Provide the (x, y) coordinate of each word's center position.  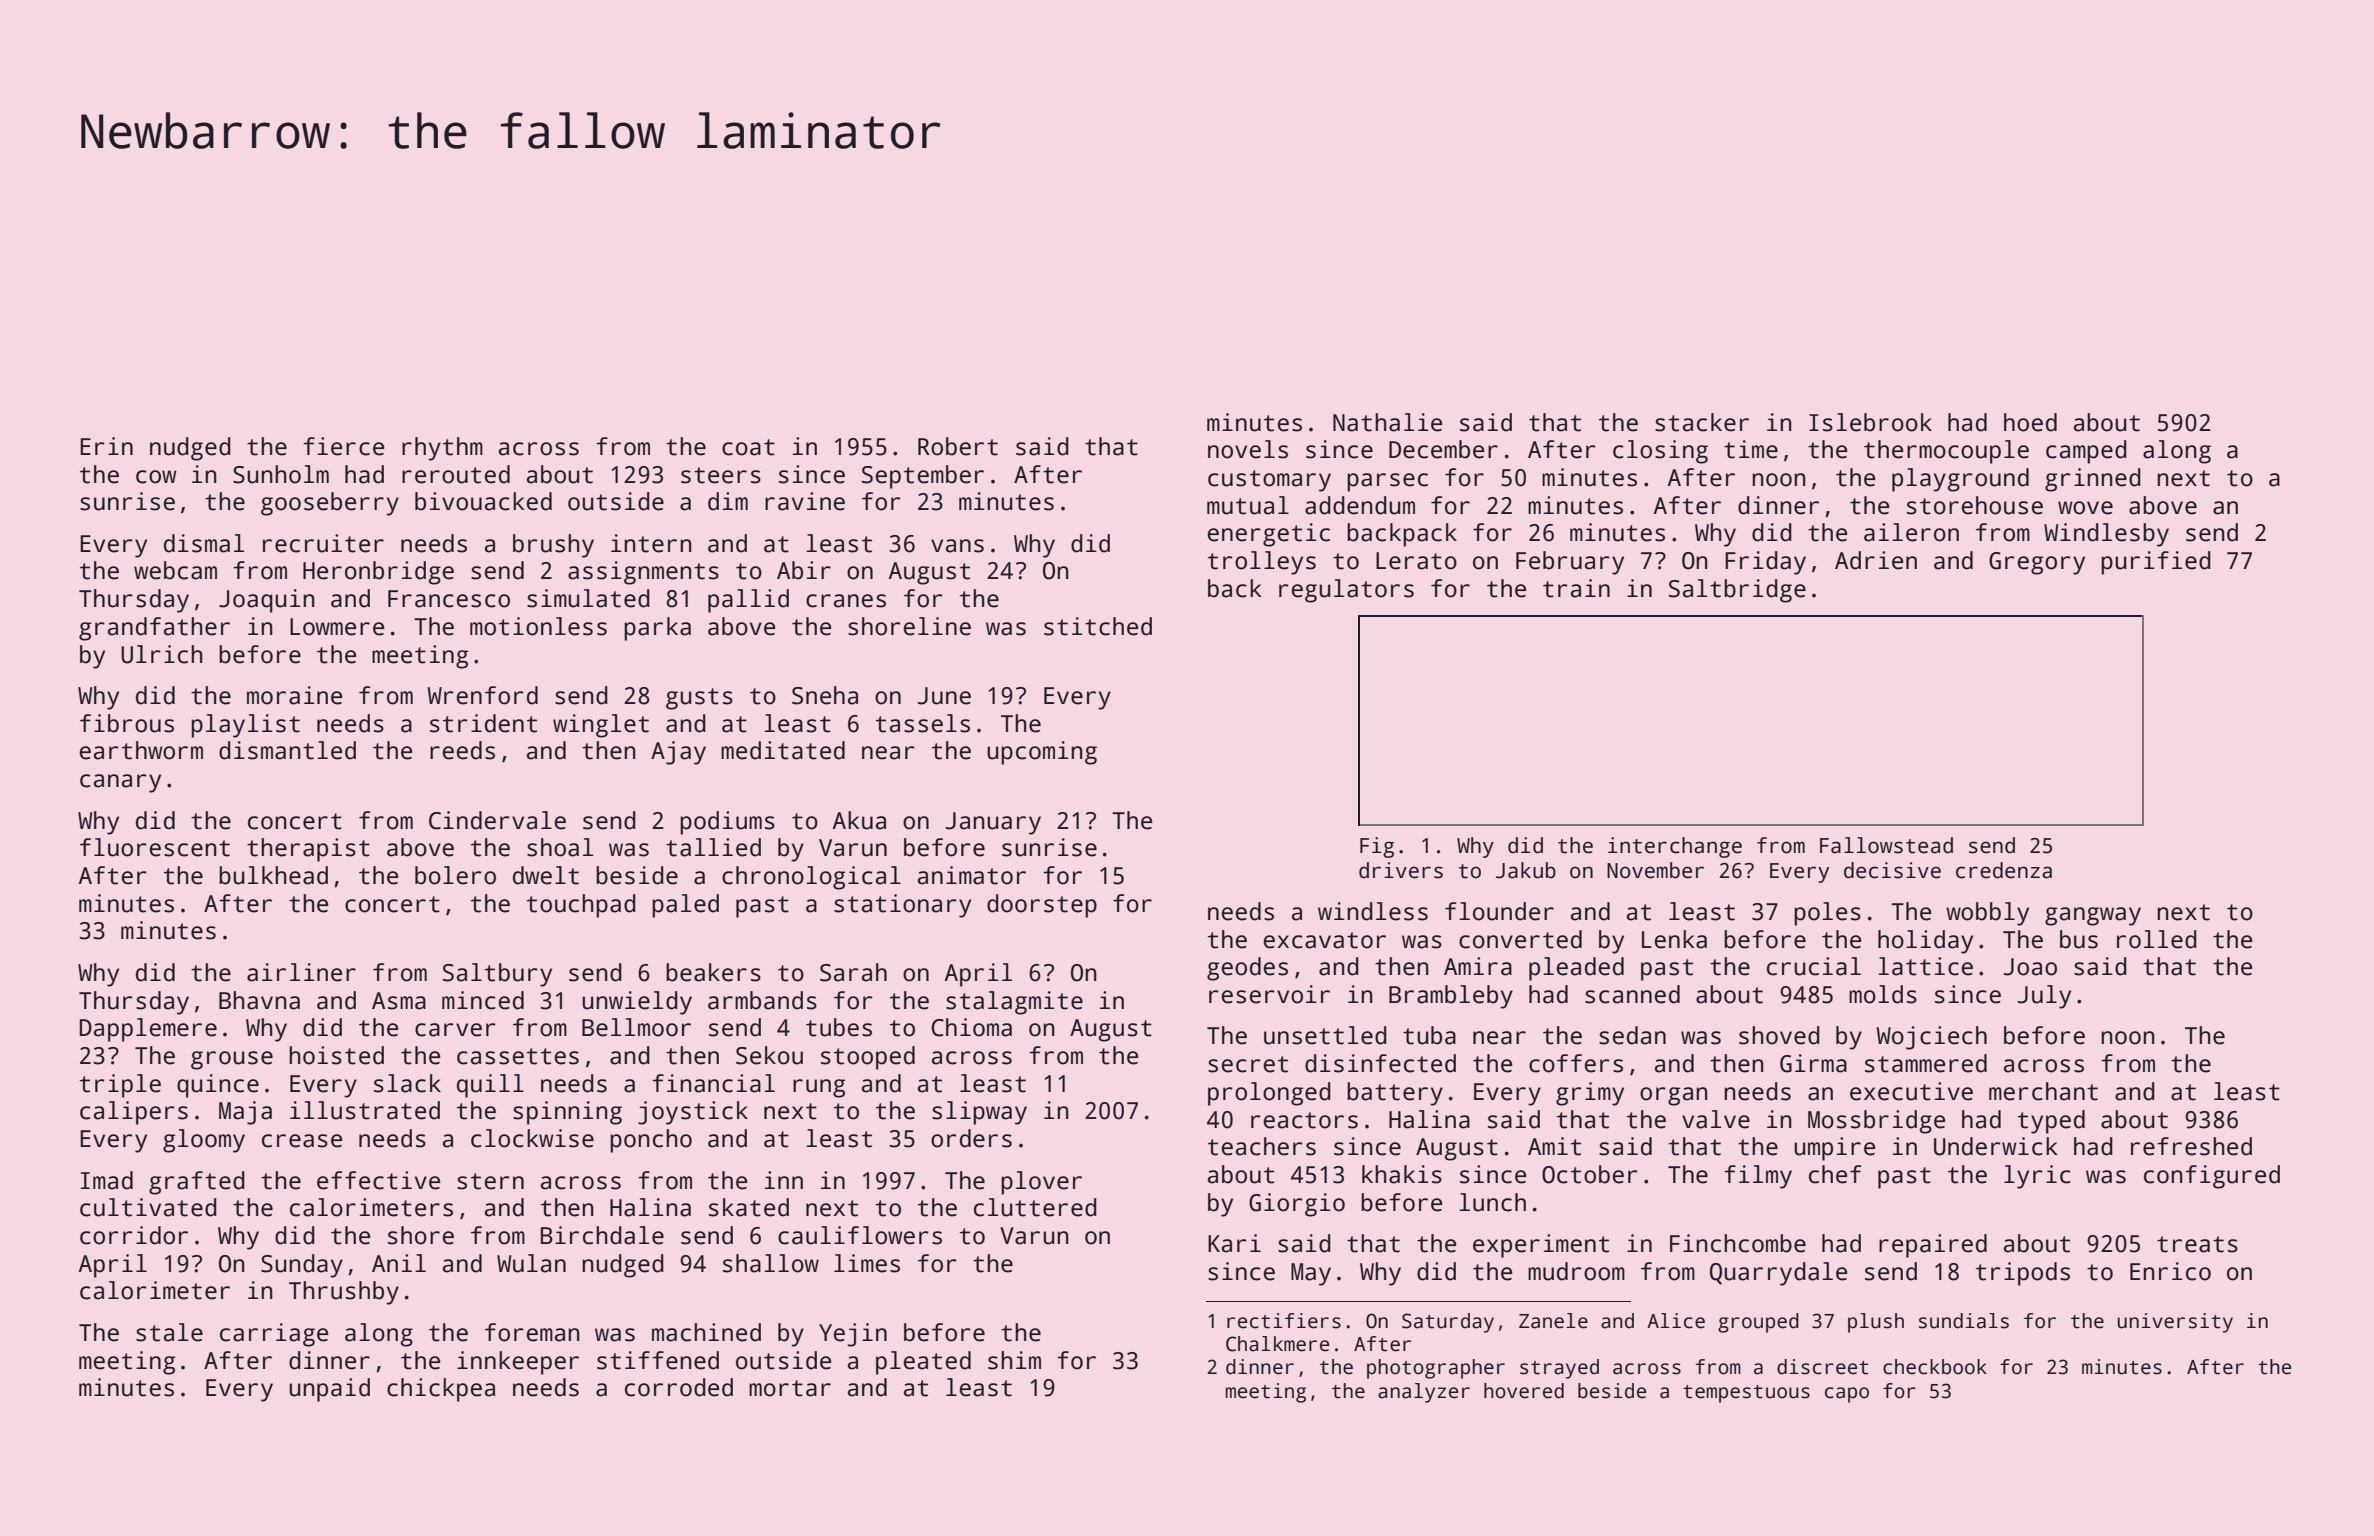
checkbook (1935, 1367)
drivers (1401, 870)
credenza (2004, 870)
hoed (2030, 422)
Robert (958, 446)
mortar (790, 1388)
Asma (399, 1001)
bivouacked (483, 501)
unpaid (329, 1390)
